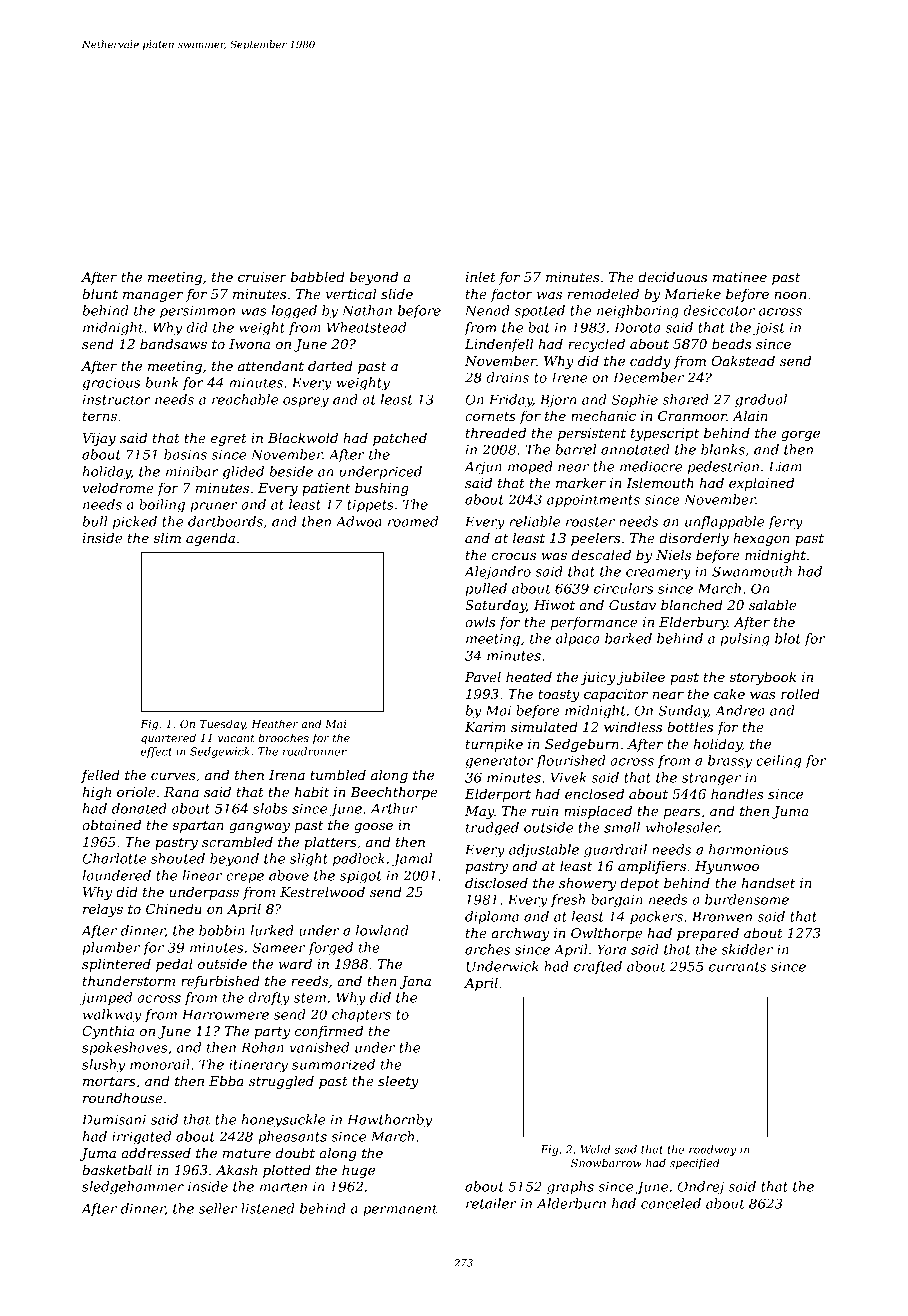 Image resolution: width=908 pixels, height=1316 pixels. What do you see at coordinates (568, 900) in the document?
I see `fresh` at bounding box center [568, 900].
